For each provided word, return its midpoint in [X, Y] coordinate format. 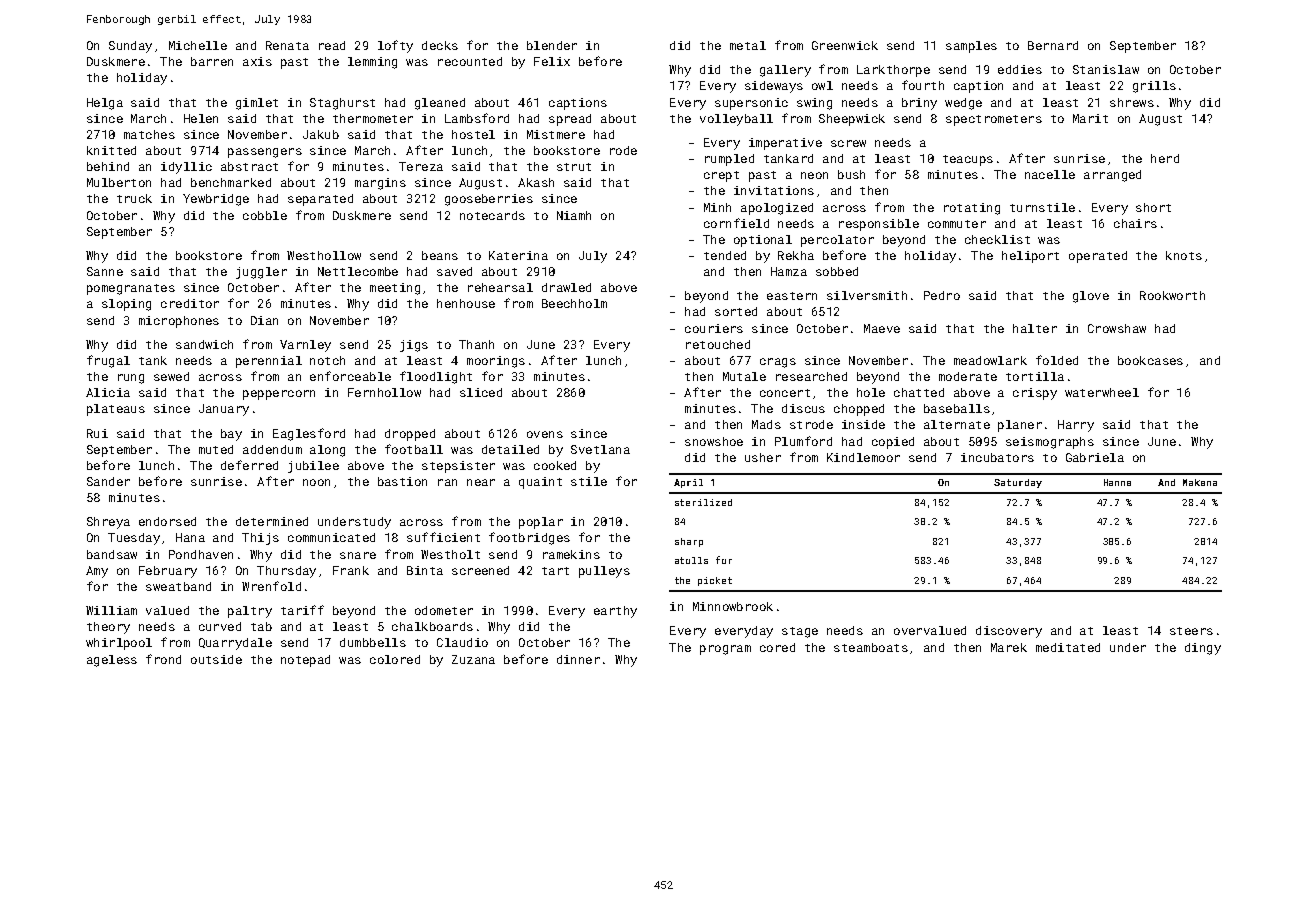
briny [919, 104]
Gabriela [1095, 457]
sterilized [703, 502]
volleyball [736, 120]
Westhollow [324, 255]
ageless [112, 661]
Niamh [574, 215]
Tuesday [134, 539]
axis [257, 61]
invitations [774, 190]
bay [231, 435]
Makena [1200, 482]
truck [134, 198]
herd [1165, 158]
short [1153, 207]
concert [785, 393]
